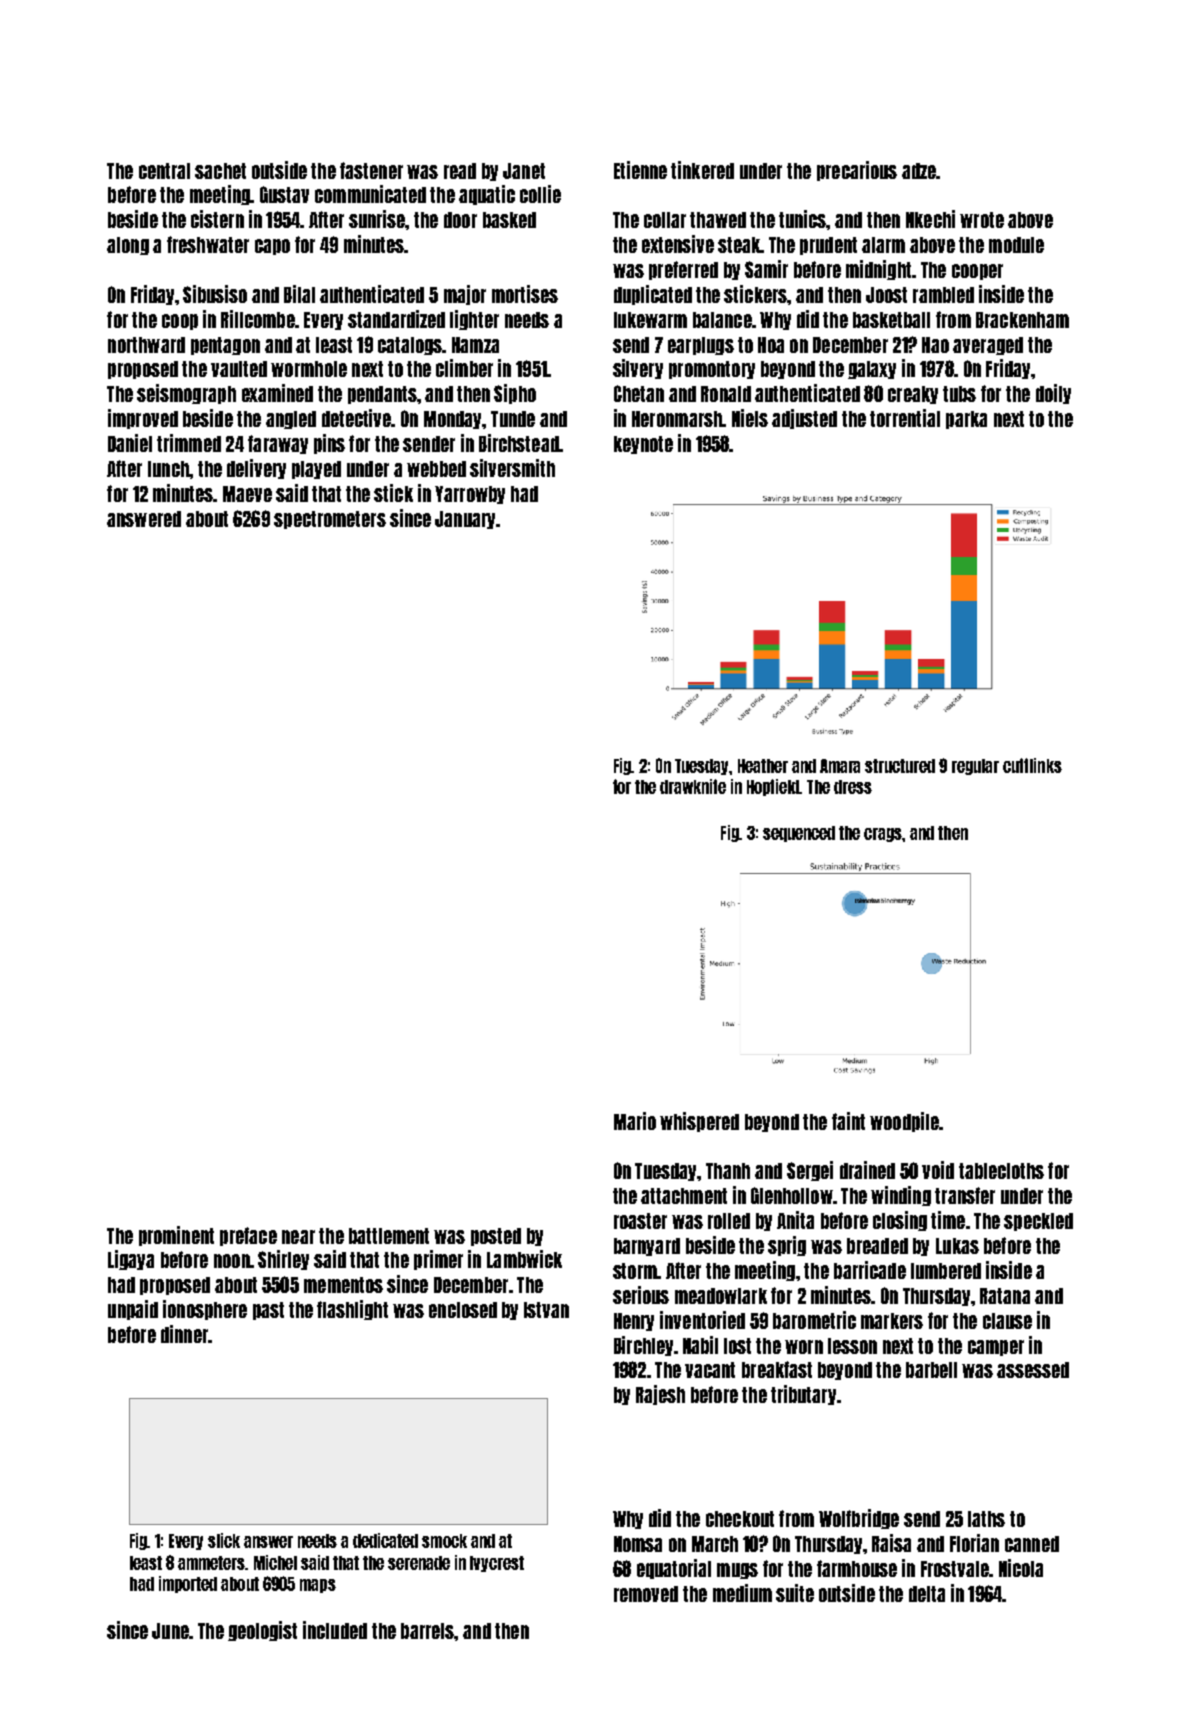 The width and height of the screenshot is (1183, 1713). Describe the element at coordinates (130, 443) in the screenshot. I see `Daniel` at that location.
